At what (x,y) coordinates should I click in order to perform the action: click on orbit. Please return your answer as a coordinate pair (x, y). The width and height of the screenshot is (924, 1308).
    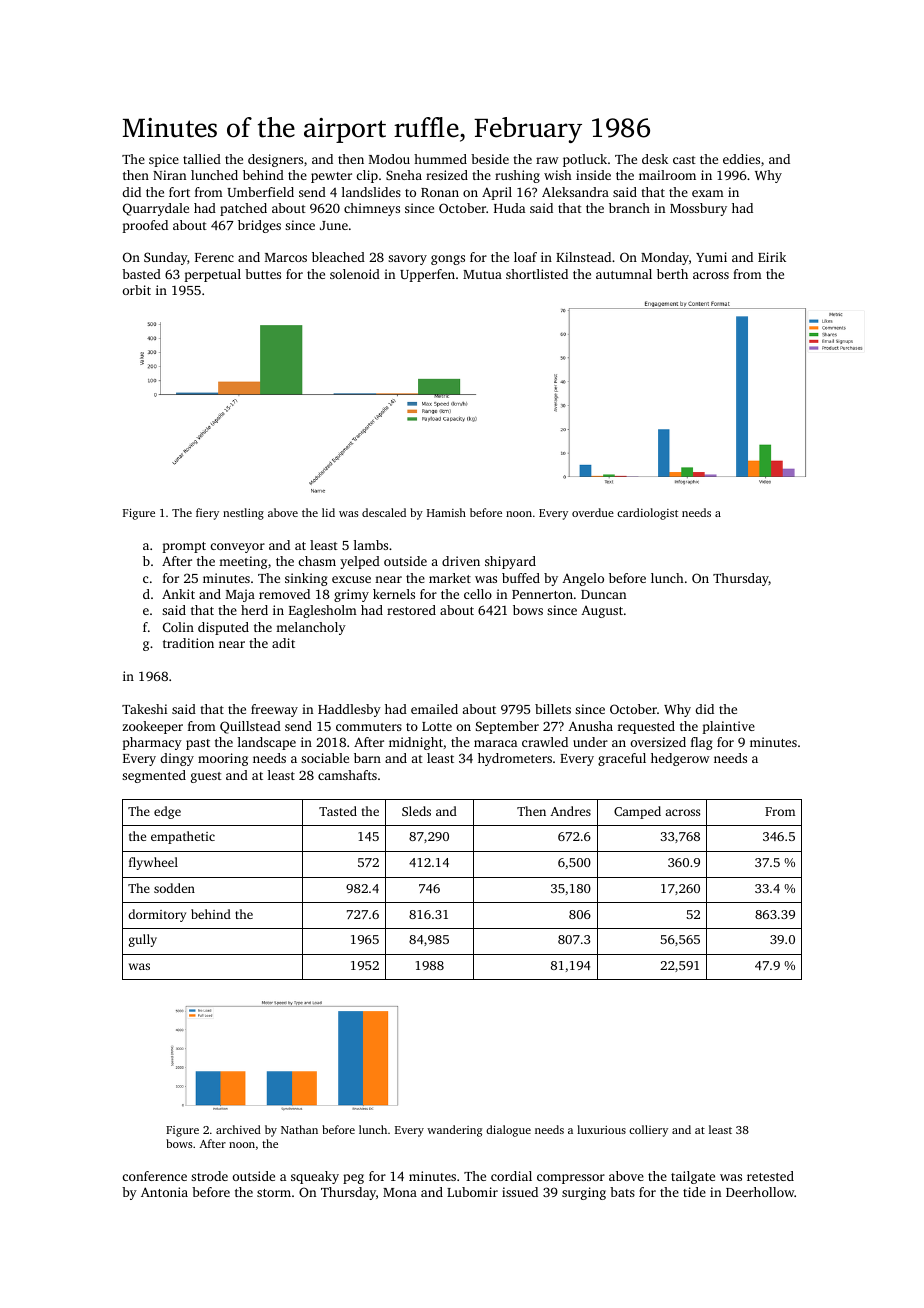
    Looking at the image, I should click on (136, 290).
